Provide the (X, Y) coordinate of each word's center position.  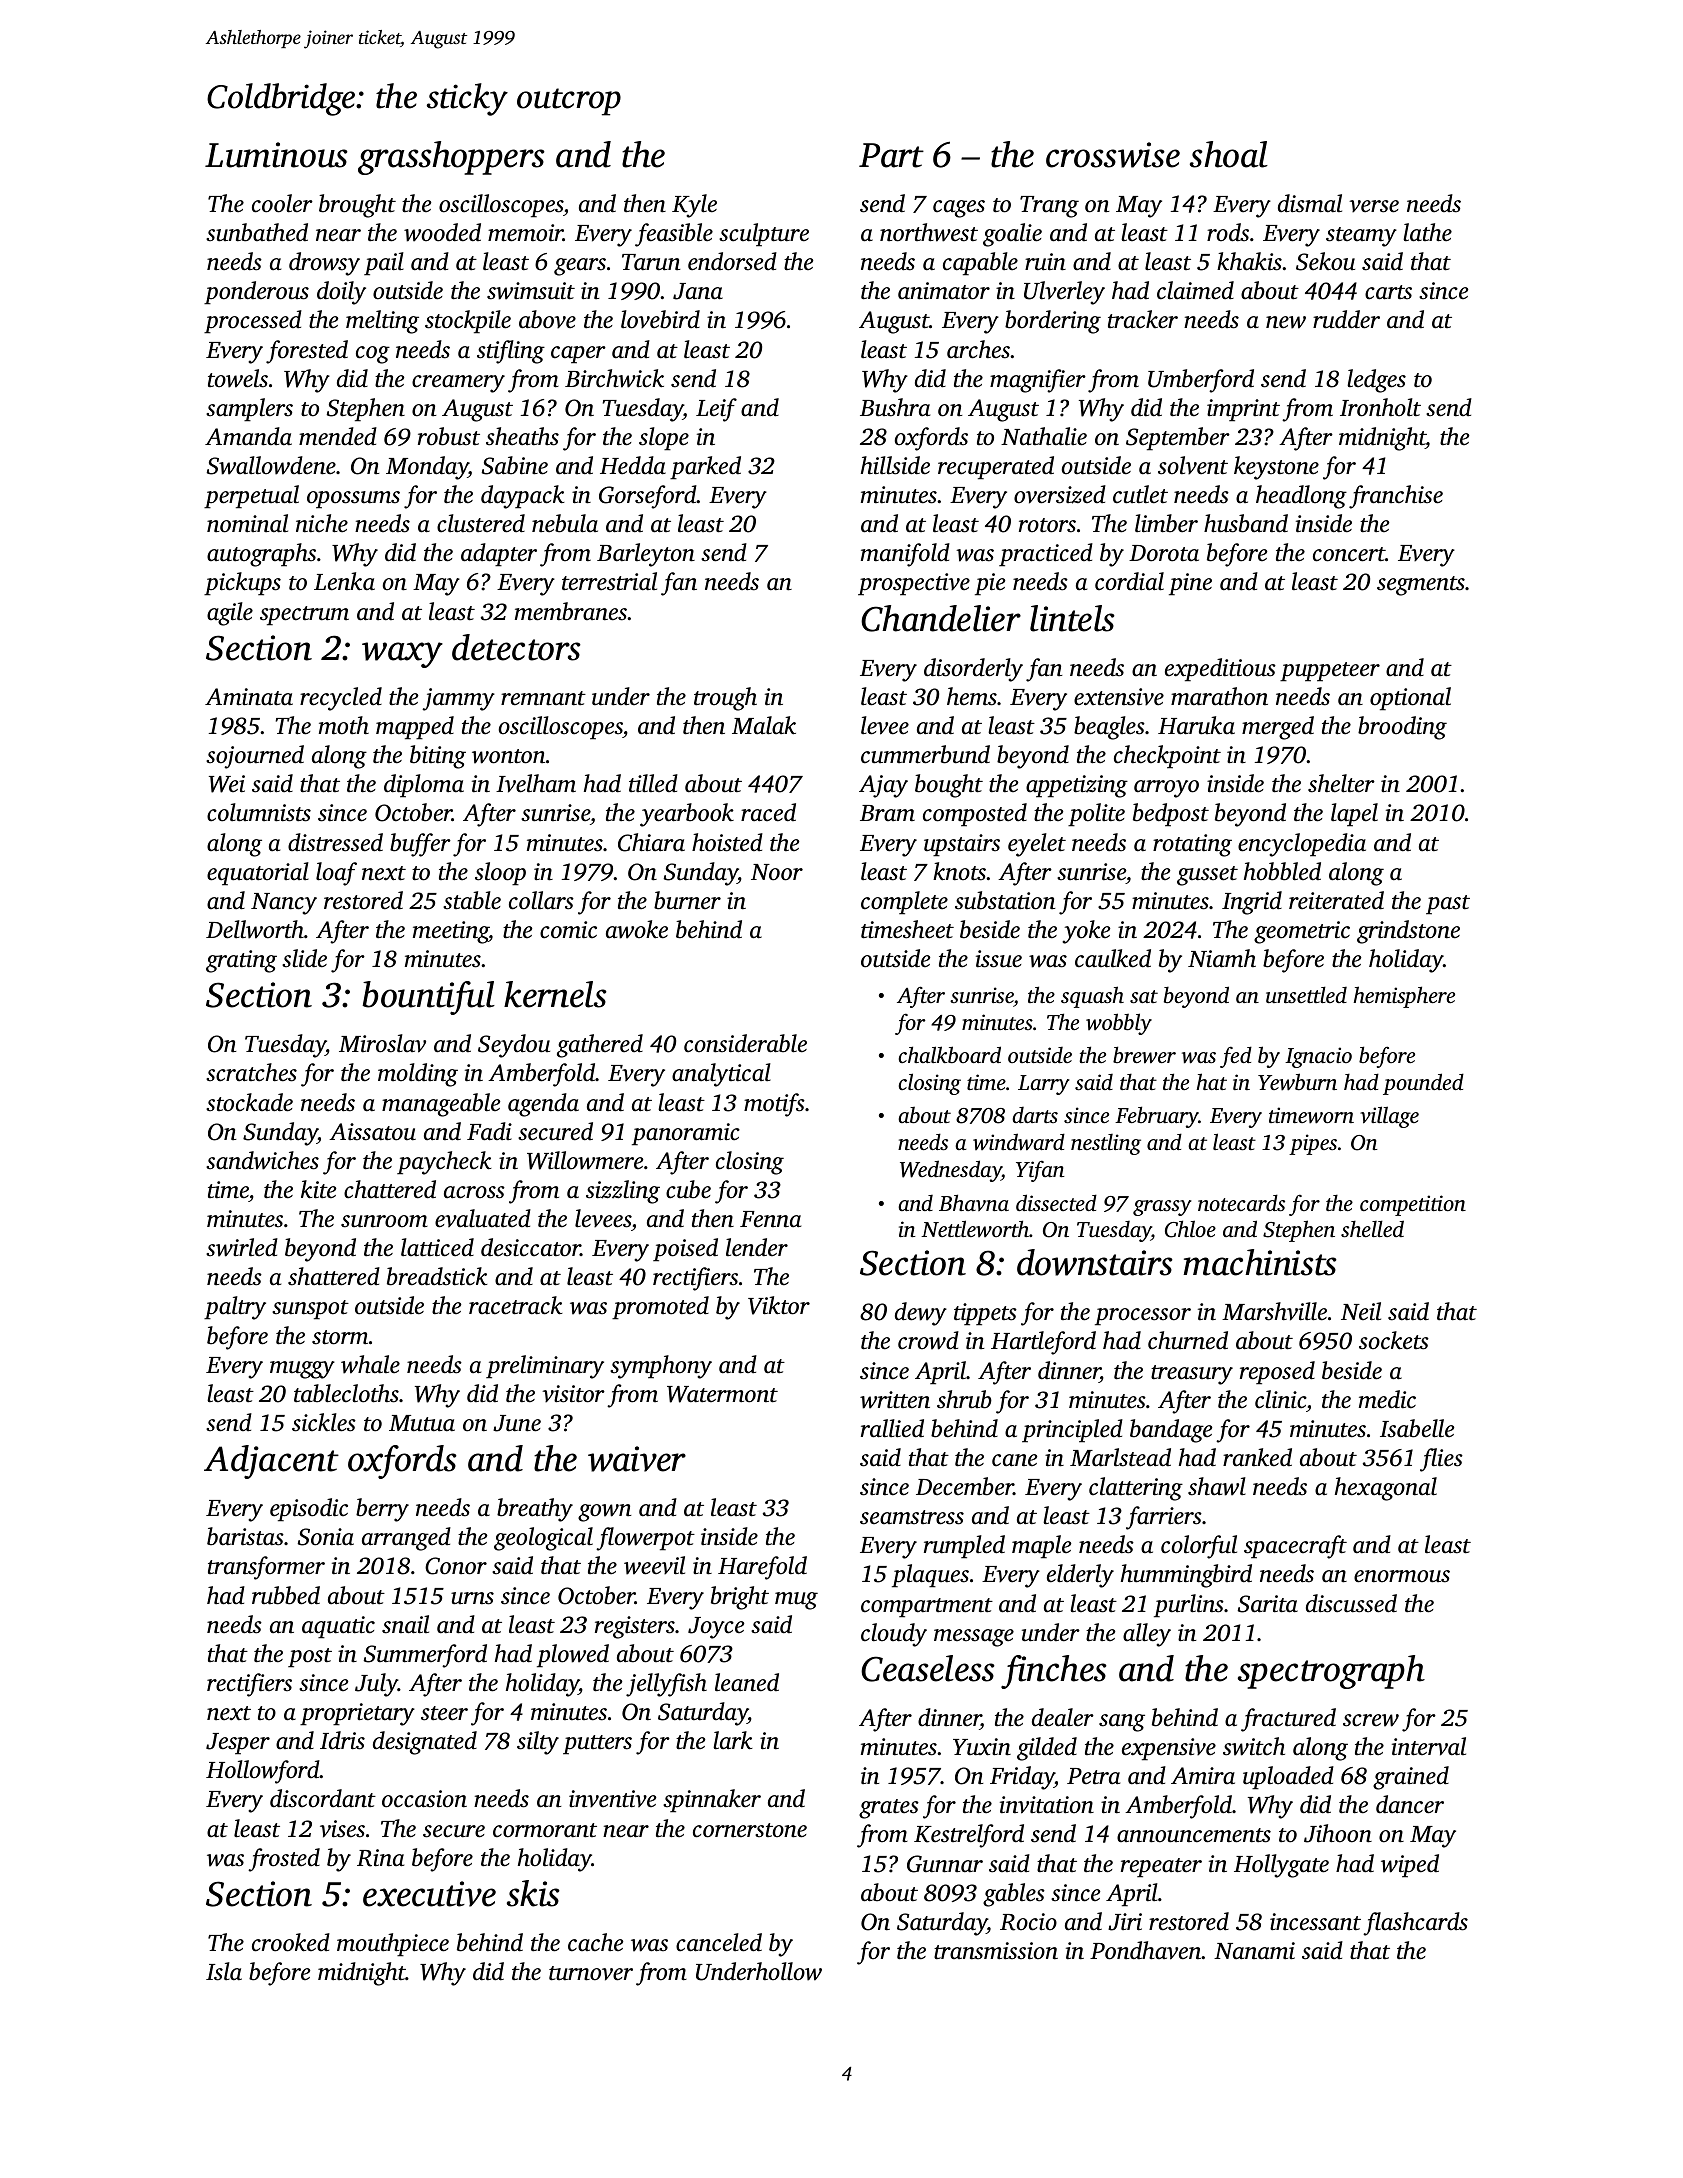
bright (740, 1598)
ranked (1257, 1457)
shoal (1229, 154)
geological (543, 1539)
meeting (451, 932)
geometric (1302, 932)
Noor (777, 872)
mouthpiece (393, 1945)
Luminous (276, 155)
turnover (591, 1973)
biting (438, 757)
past (1448, 905)
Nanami (1254, 1951)
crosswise (1113, 155)
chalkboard (950, 1054)
